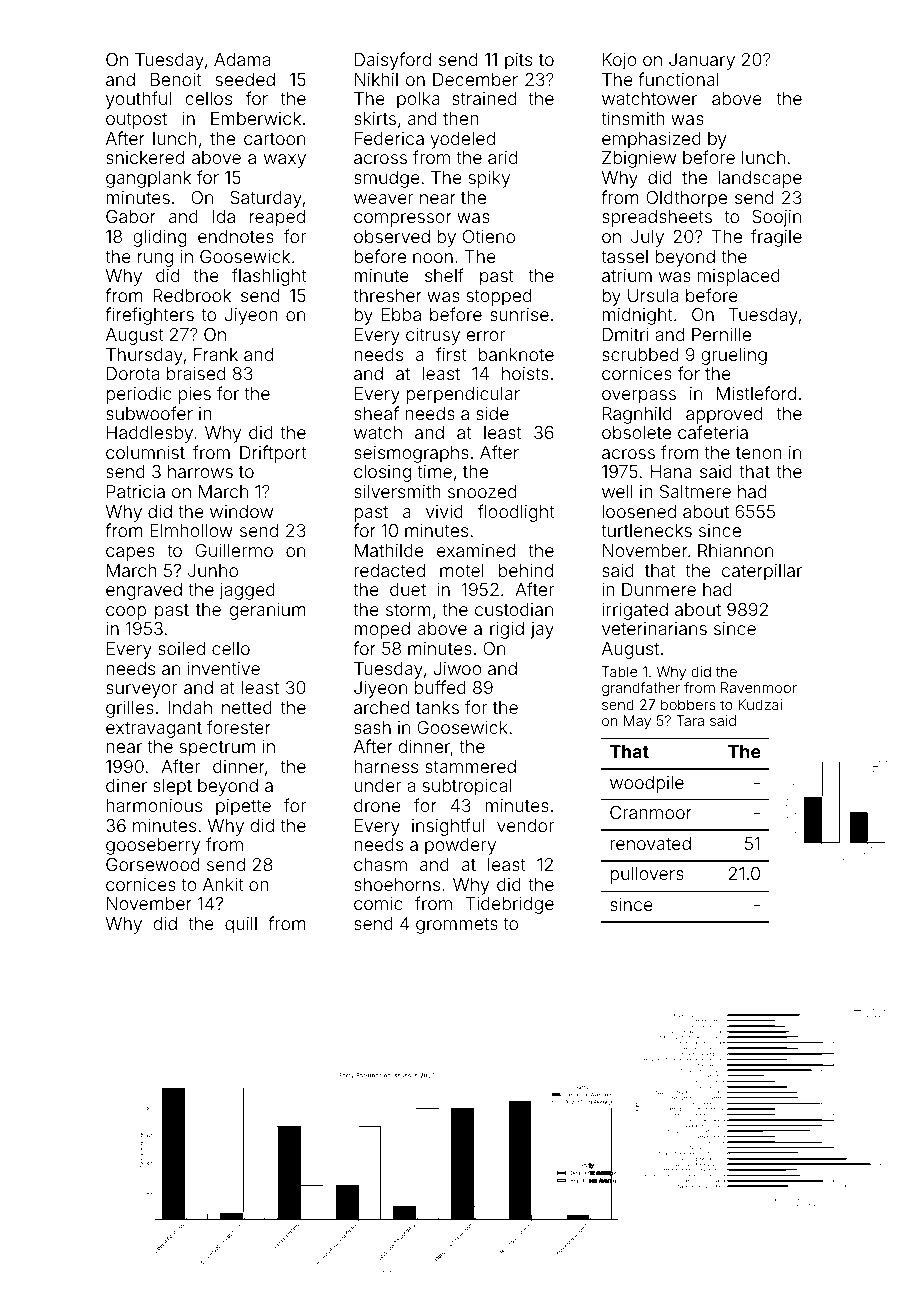 The image size is (908, 1316). What do you see at coordinates (647, 875) in the screenshot?
I see `pullovers` at bounding box center [647, 875].
